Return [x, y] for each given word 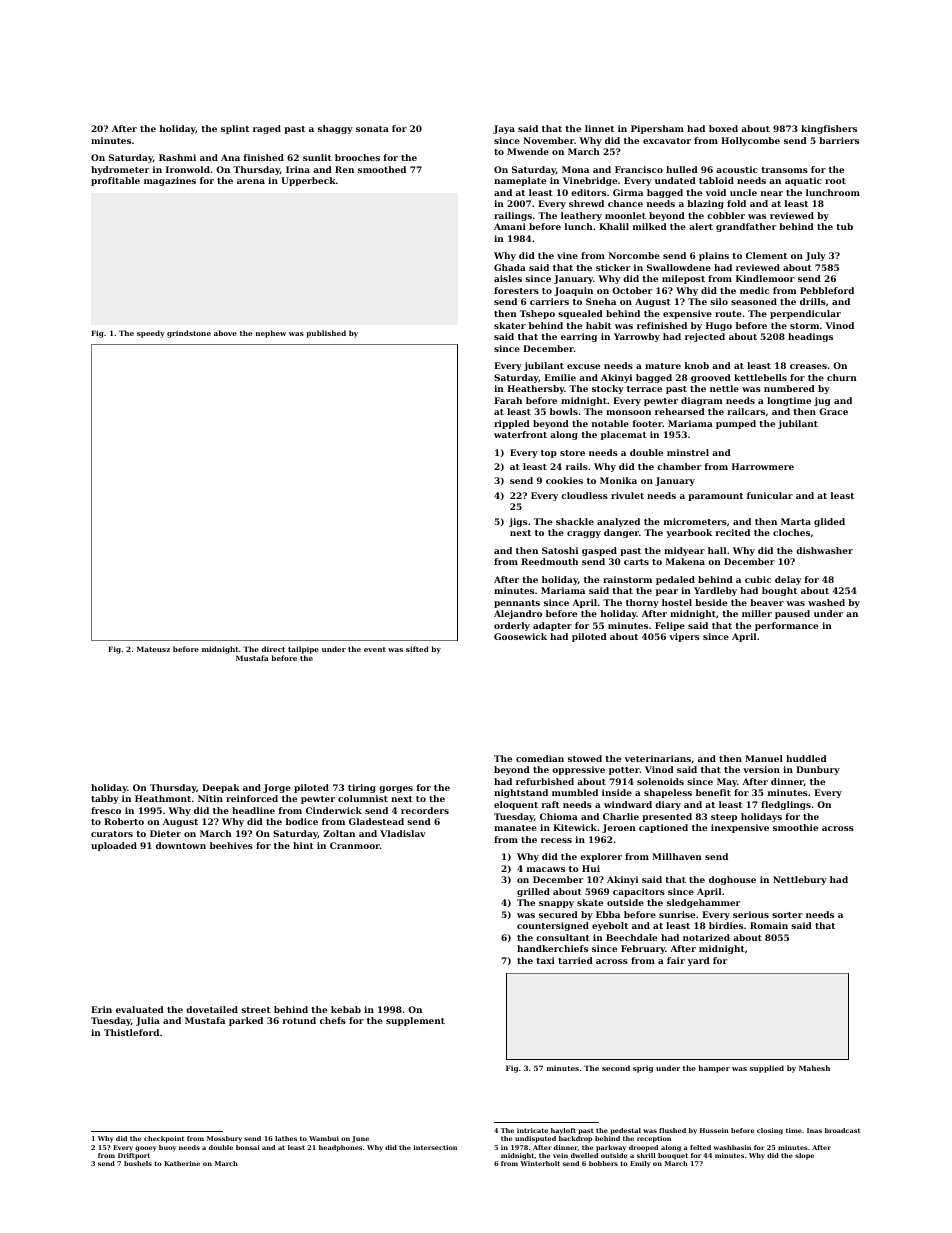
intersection [435, 1147]
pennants [517, 604]
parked [246, 1021]
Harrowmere [763, 466]
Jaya [504, 129]
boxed [723, 128]
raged [267, 129]
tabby [105, 799]
